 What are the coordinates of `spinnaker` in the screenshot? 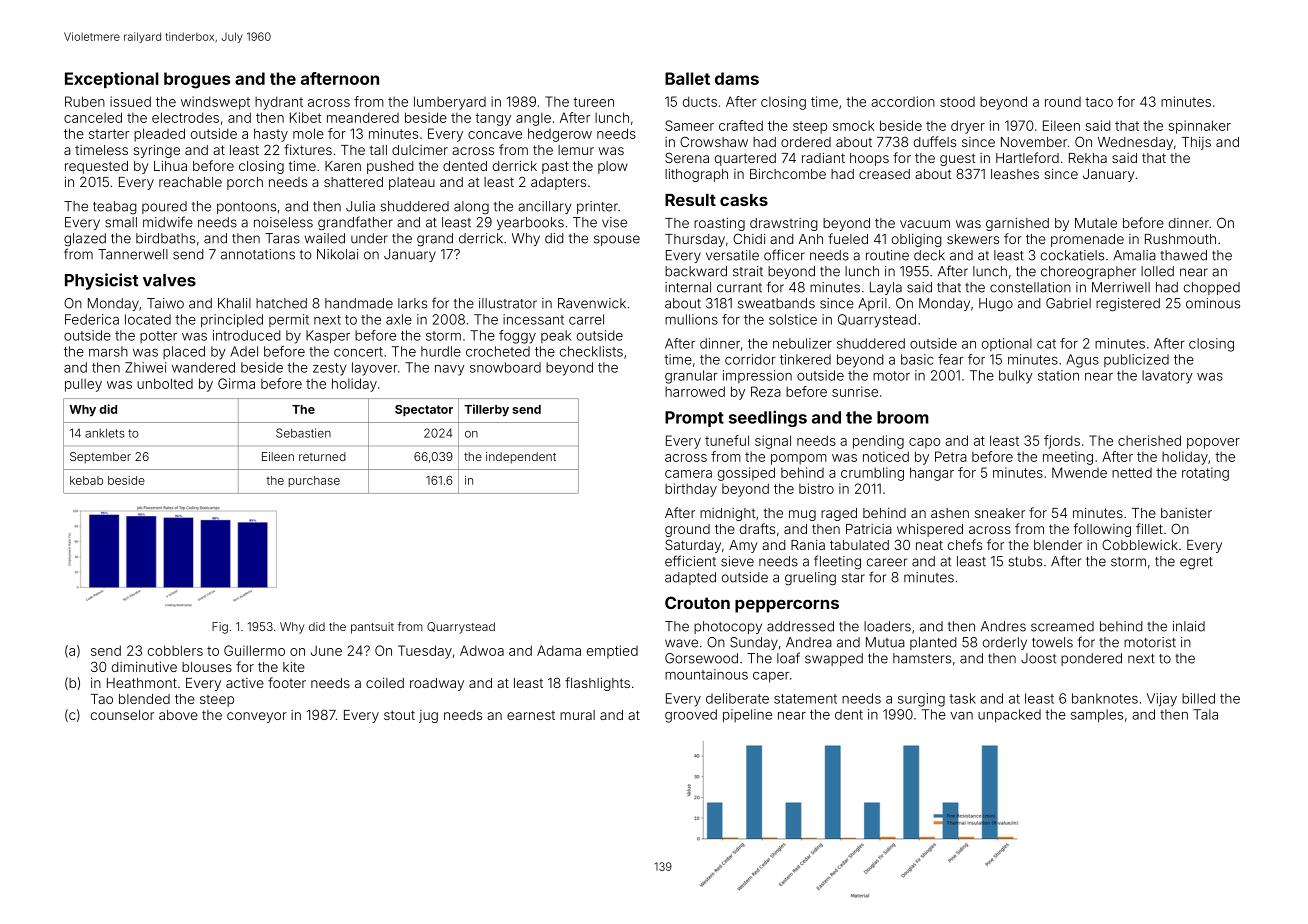 It's located at (1200, 127).
